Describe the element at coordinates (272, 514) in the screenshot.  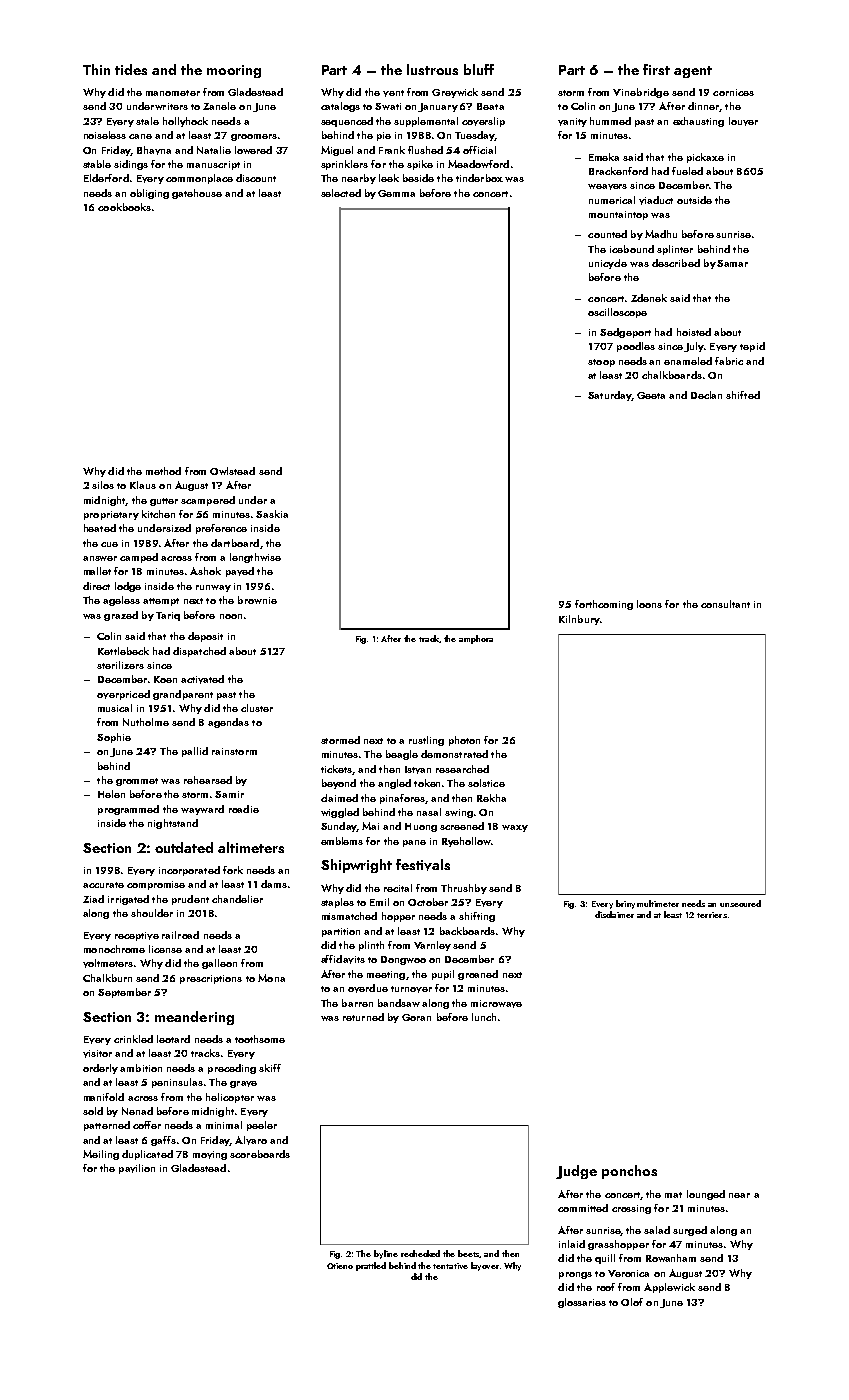
I see `Saskia` at that location.
